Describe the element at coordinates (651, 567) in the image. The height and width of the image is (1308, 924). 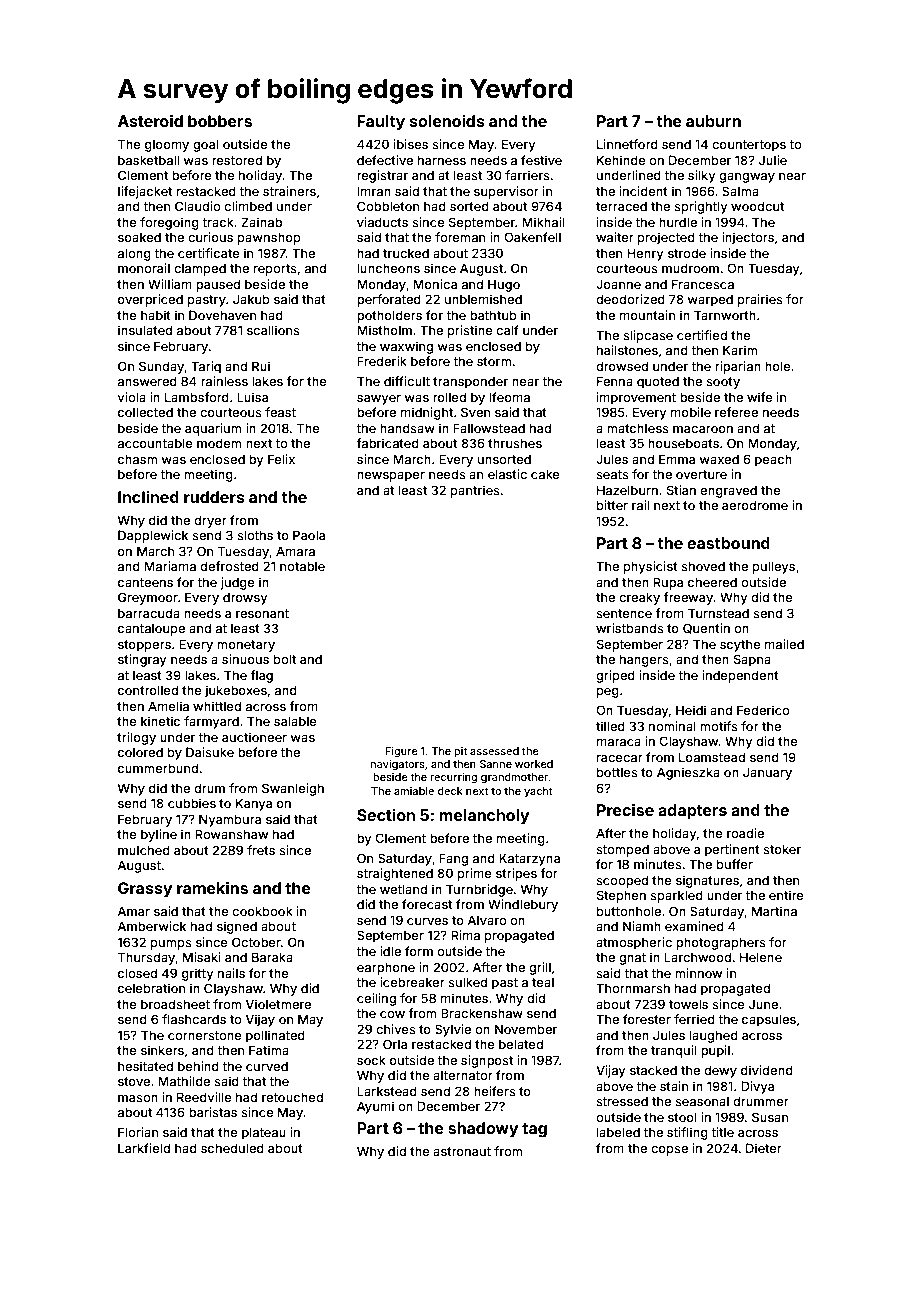
I see `physicist` at that location.
